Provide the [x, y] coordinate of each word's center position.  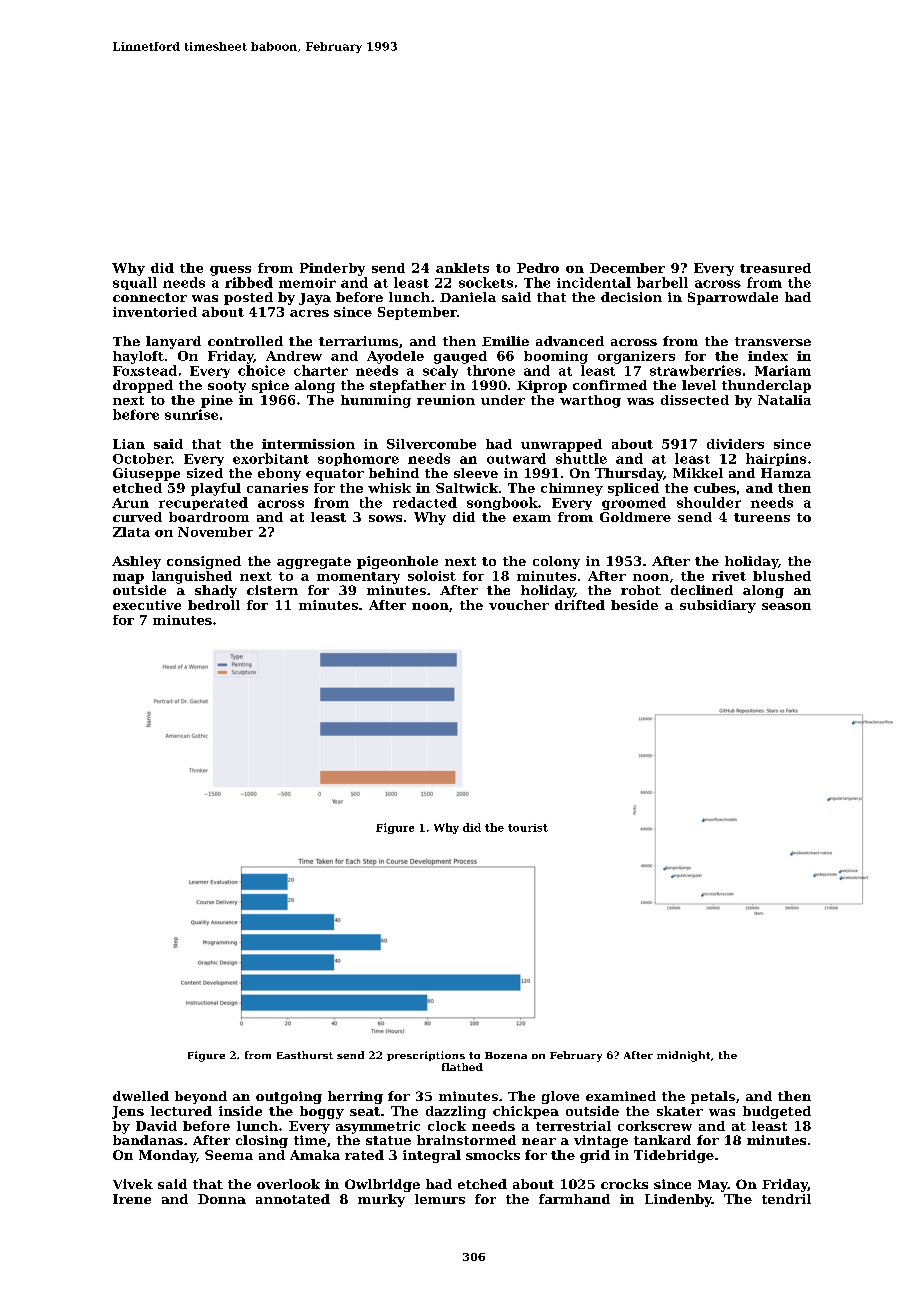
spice [270, 386]
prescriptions [426, 1056]
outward [516, 458]
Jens [128, 1112]
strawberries [695, 370]
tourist [528, 828]
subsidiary [718, 606]
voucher [519, 605]
